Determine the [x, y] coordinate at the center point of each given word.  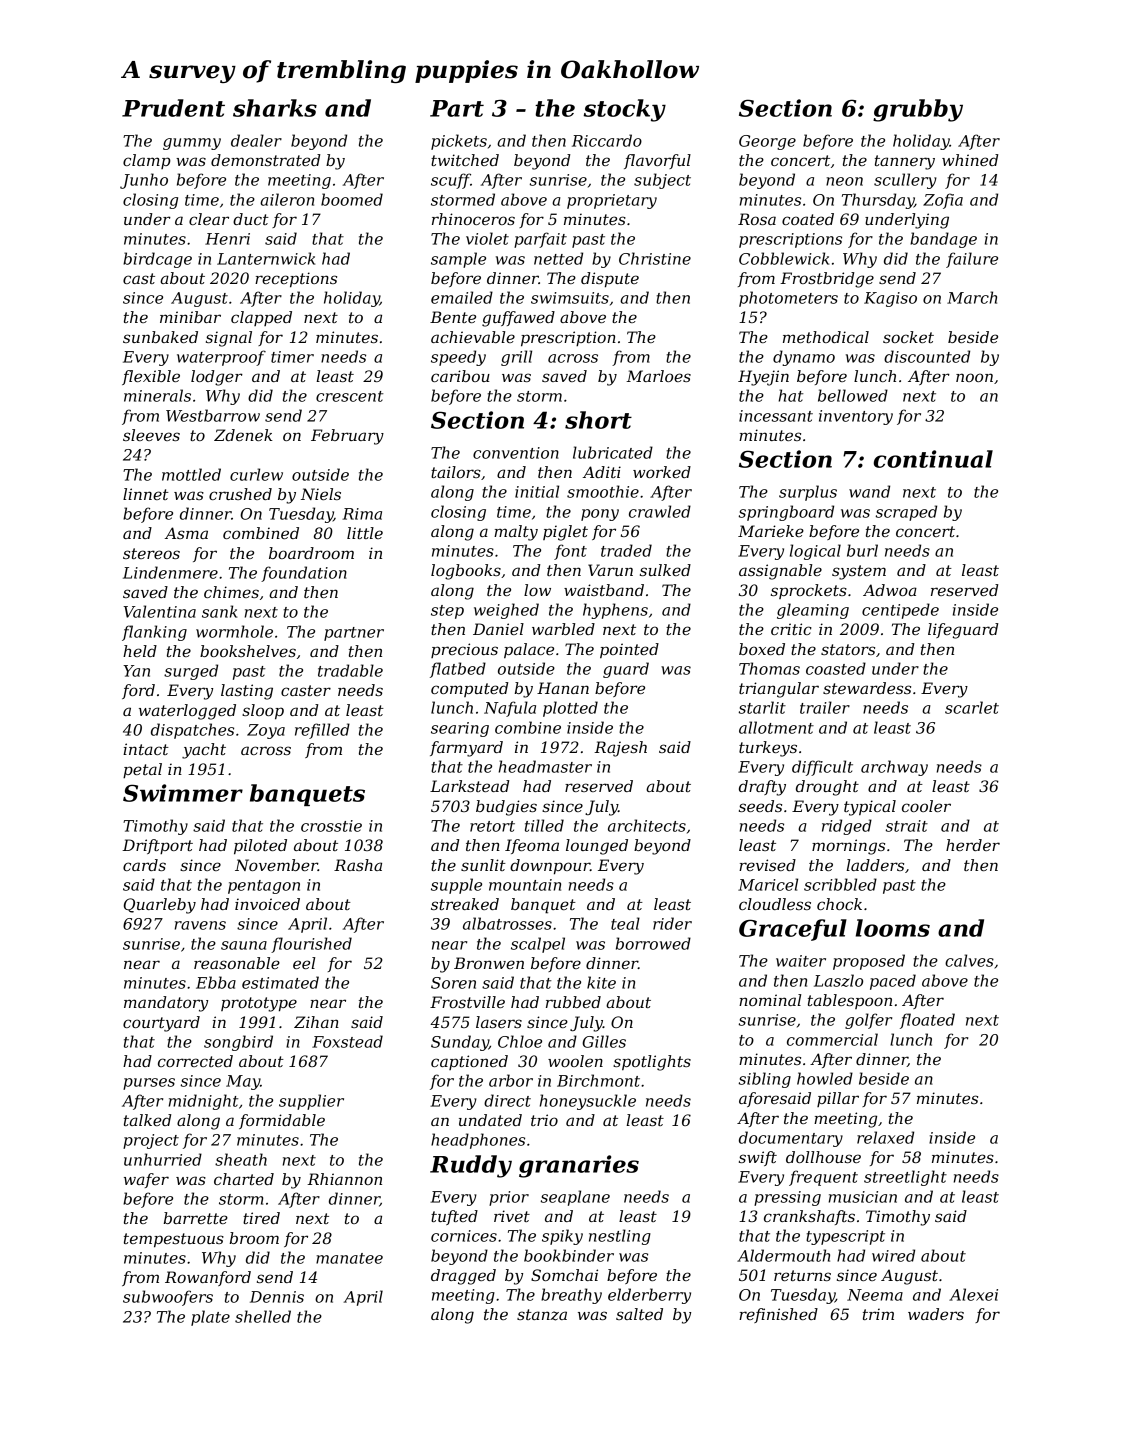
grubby [918, 110]
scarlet [972, 707]
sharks [275, 108]
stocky [625, 110]
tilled [544, 825]
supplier [311, 1102]
